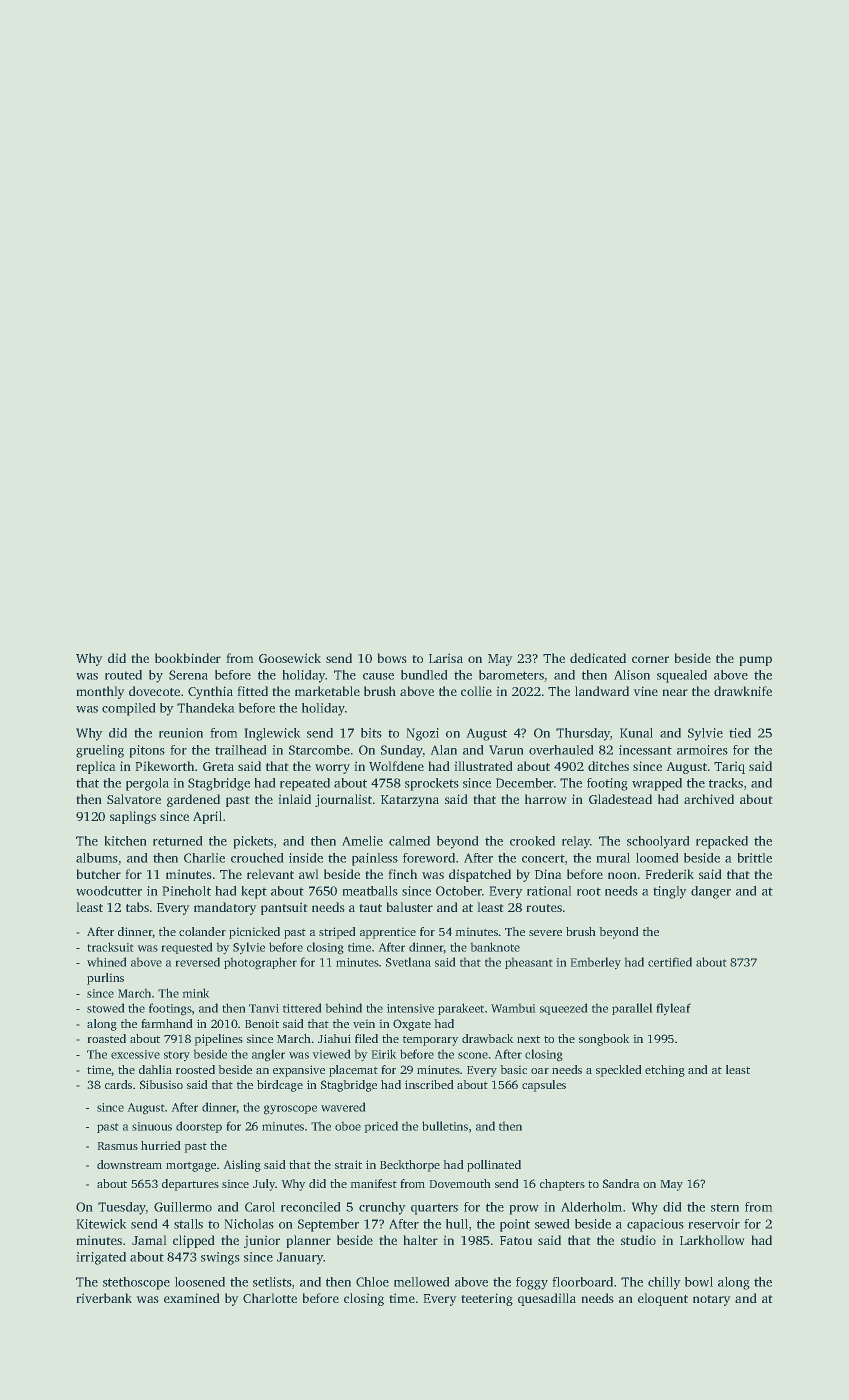 The width and height of the document is (849, 1400). What do you see at coordinates (200, 1282) in the document?
I see `loosened` at bounding box center [200, 1282].
